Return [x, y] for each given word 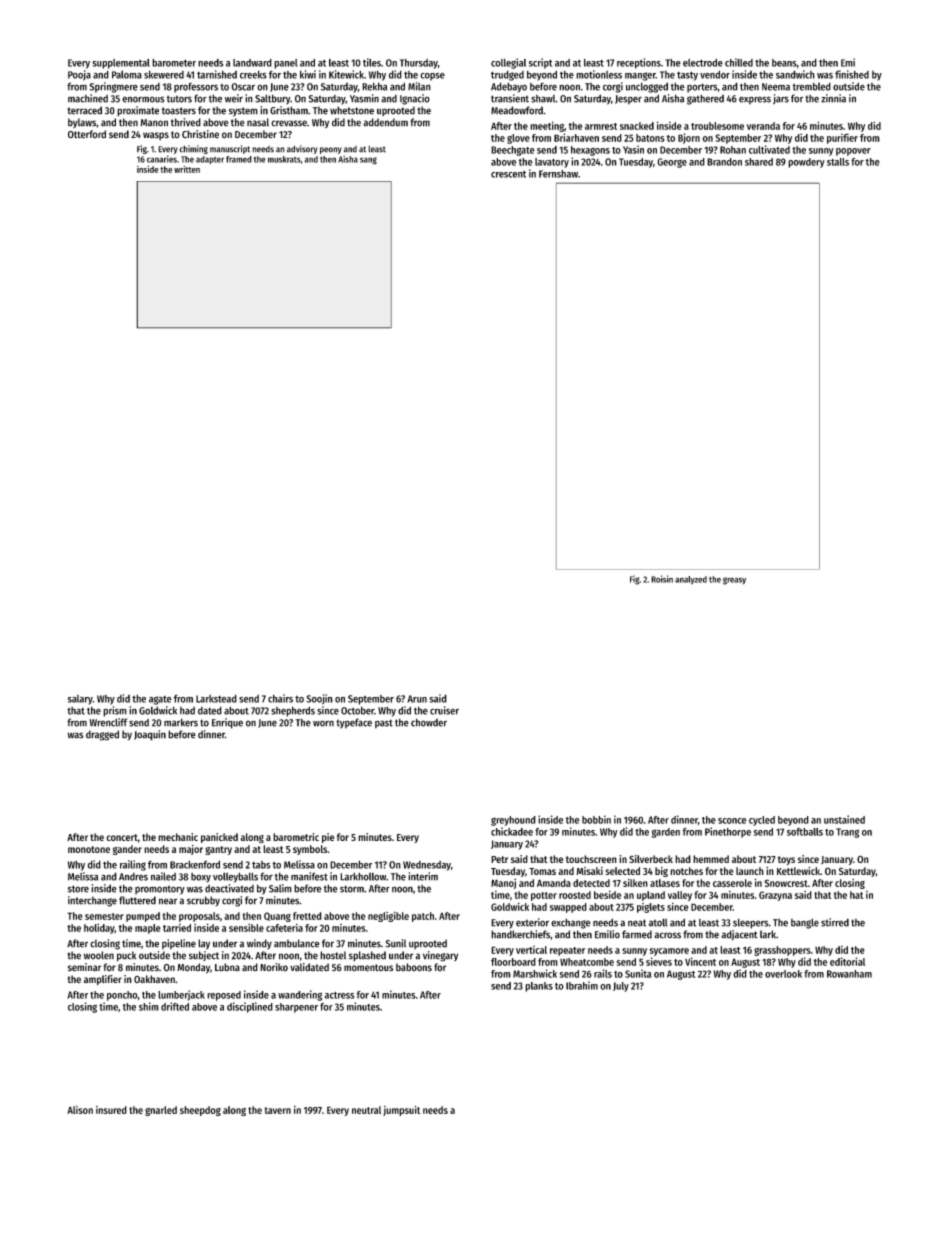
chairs [280, 698]
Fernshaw [558, 174]
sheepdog [200, 1111]
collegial [508, 63]
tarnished [217, 74]
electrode [703, 63]
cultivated [769, 149]
